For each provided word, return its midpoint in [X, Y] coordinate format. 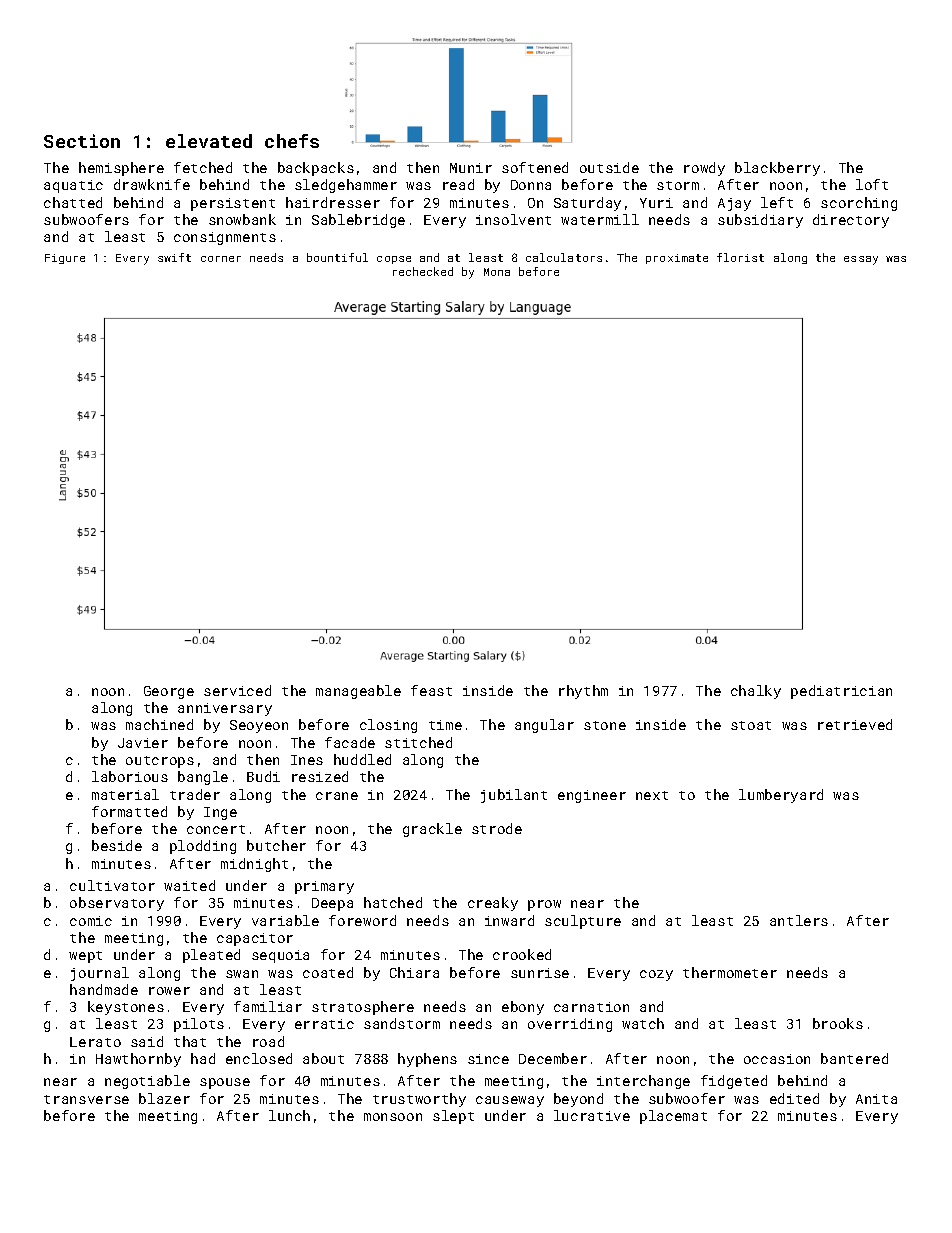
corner [221, 259]
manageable [358, 692]
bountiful [337, 257]
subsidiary [760, 221]
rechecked [423, 271]
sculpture [583, 922]
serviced [237, 690]
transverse [86, 1099]
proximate [677, 259]
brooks [838, 1023]
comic [91, 921]
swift [174, 257]
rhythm [583, 692]
